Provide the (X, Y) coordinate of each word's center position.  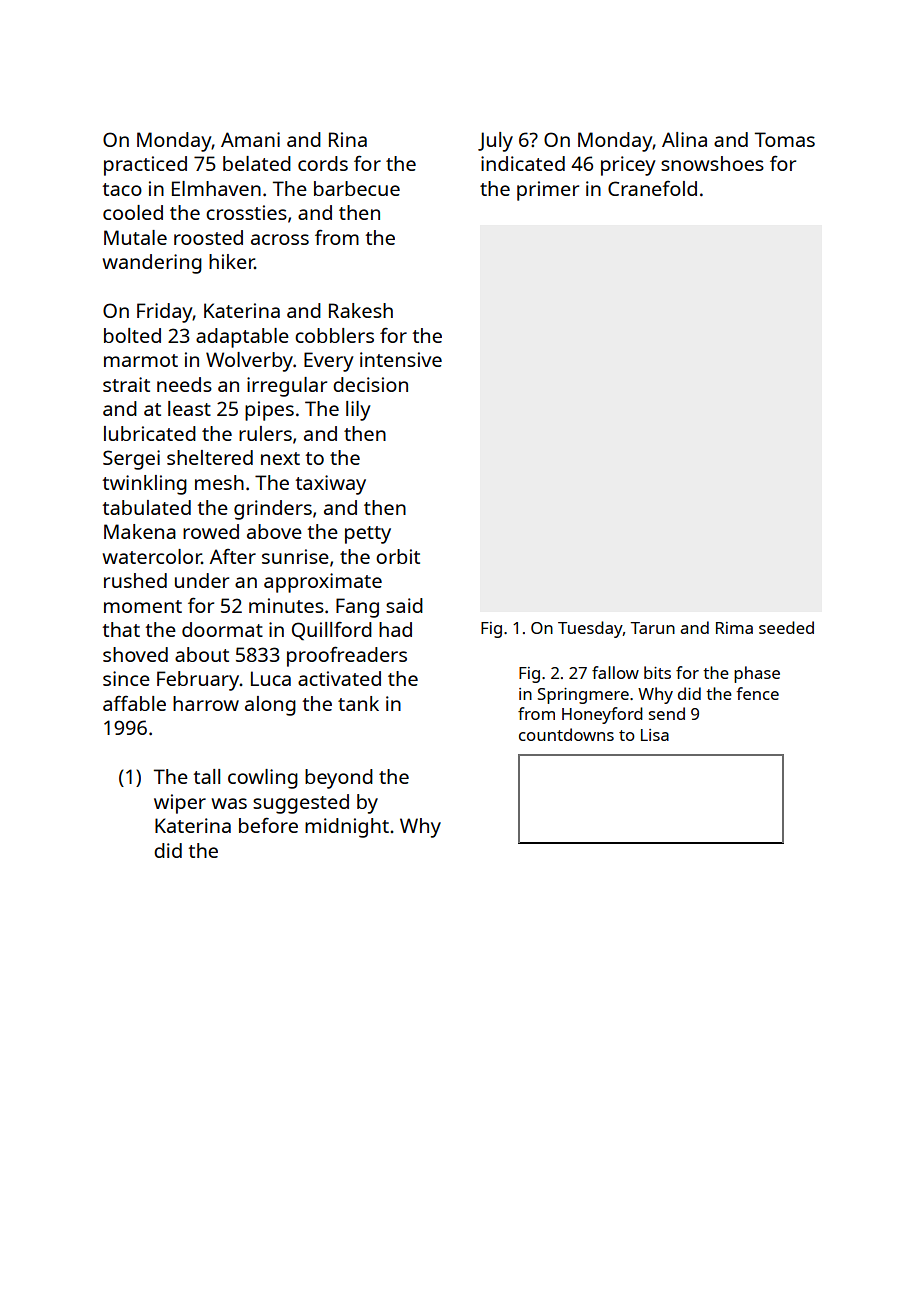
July (495, 142)
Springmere (583, 696)
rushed (135, 580)
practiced (145, 166)
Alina (684, 139)
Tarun (652, 628)
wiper (180, 804)
